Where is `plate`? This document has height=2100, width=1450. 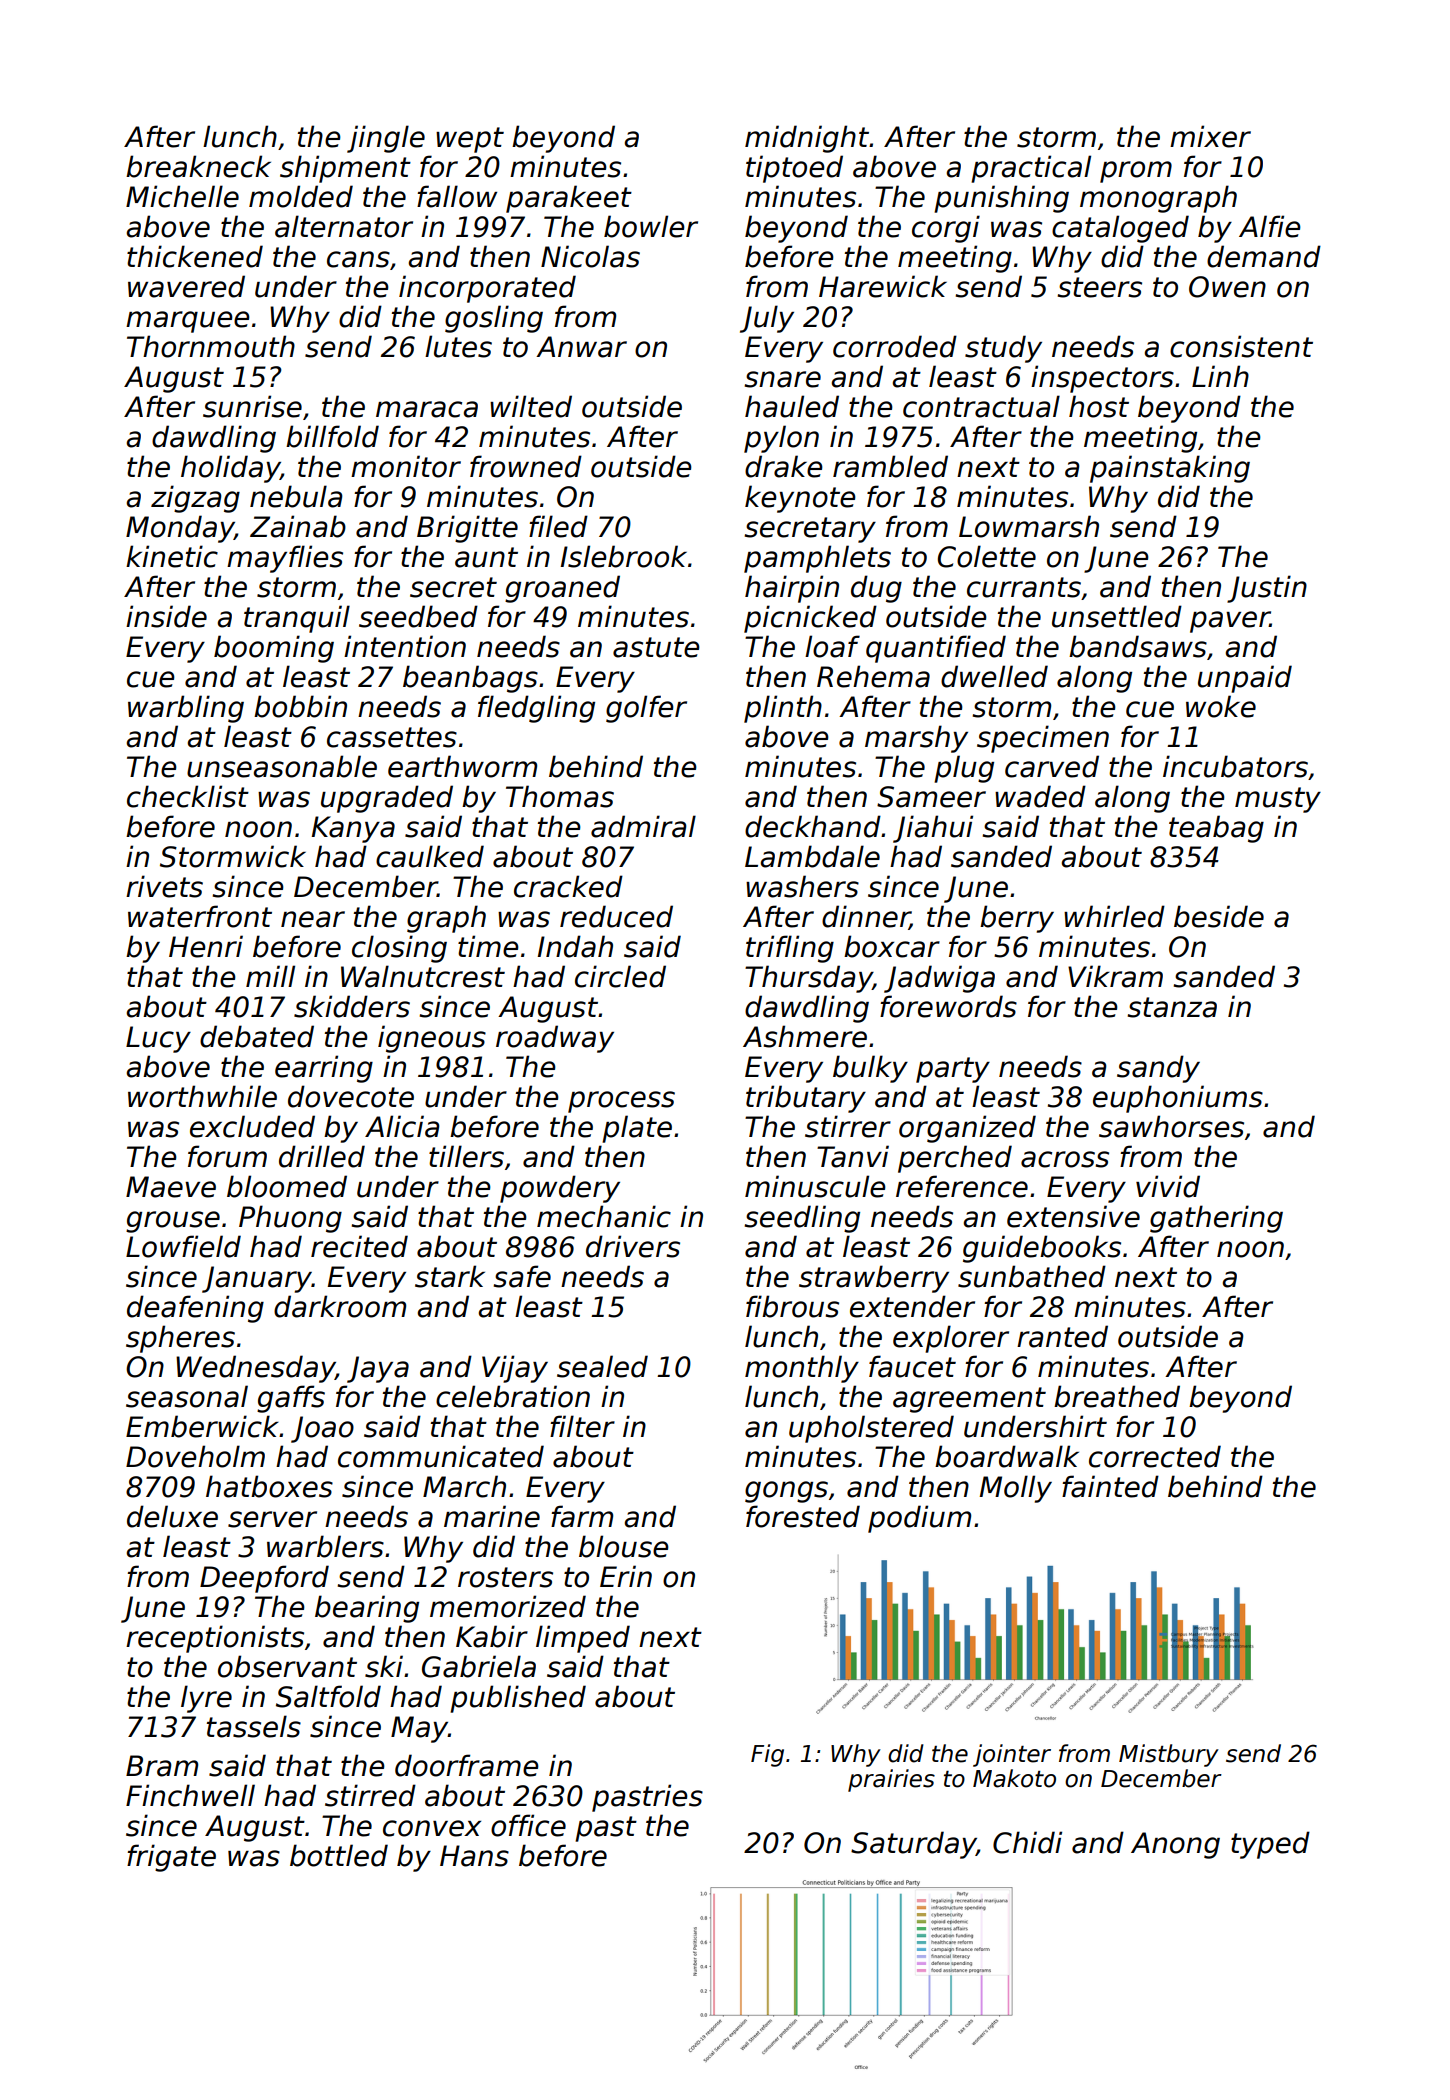 plate is located at coordinates (637, 1129).
